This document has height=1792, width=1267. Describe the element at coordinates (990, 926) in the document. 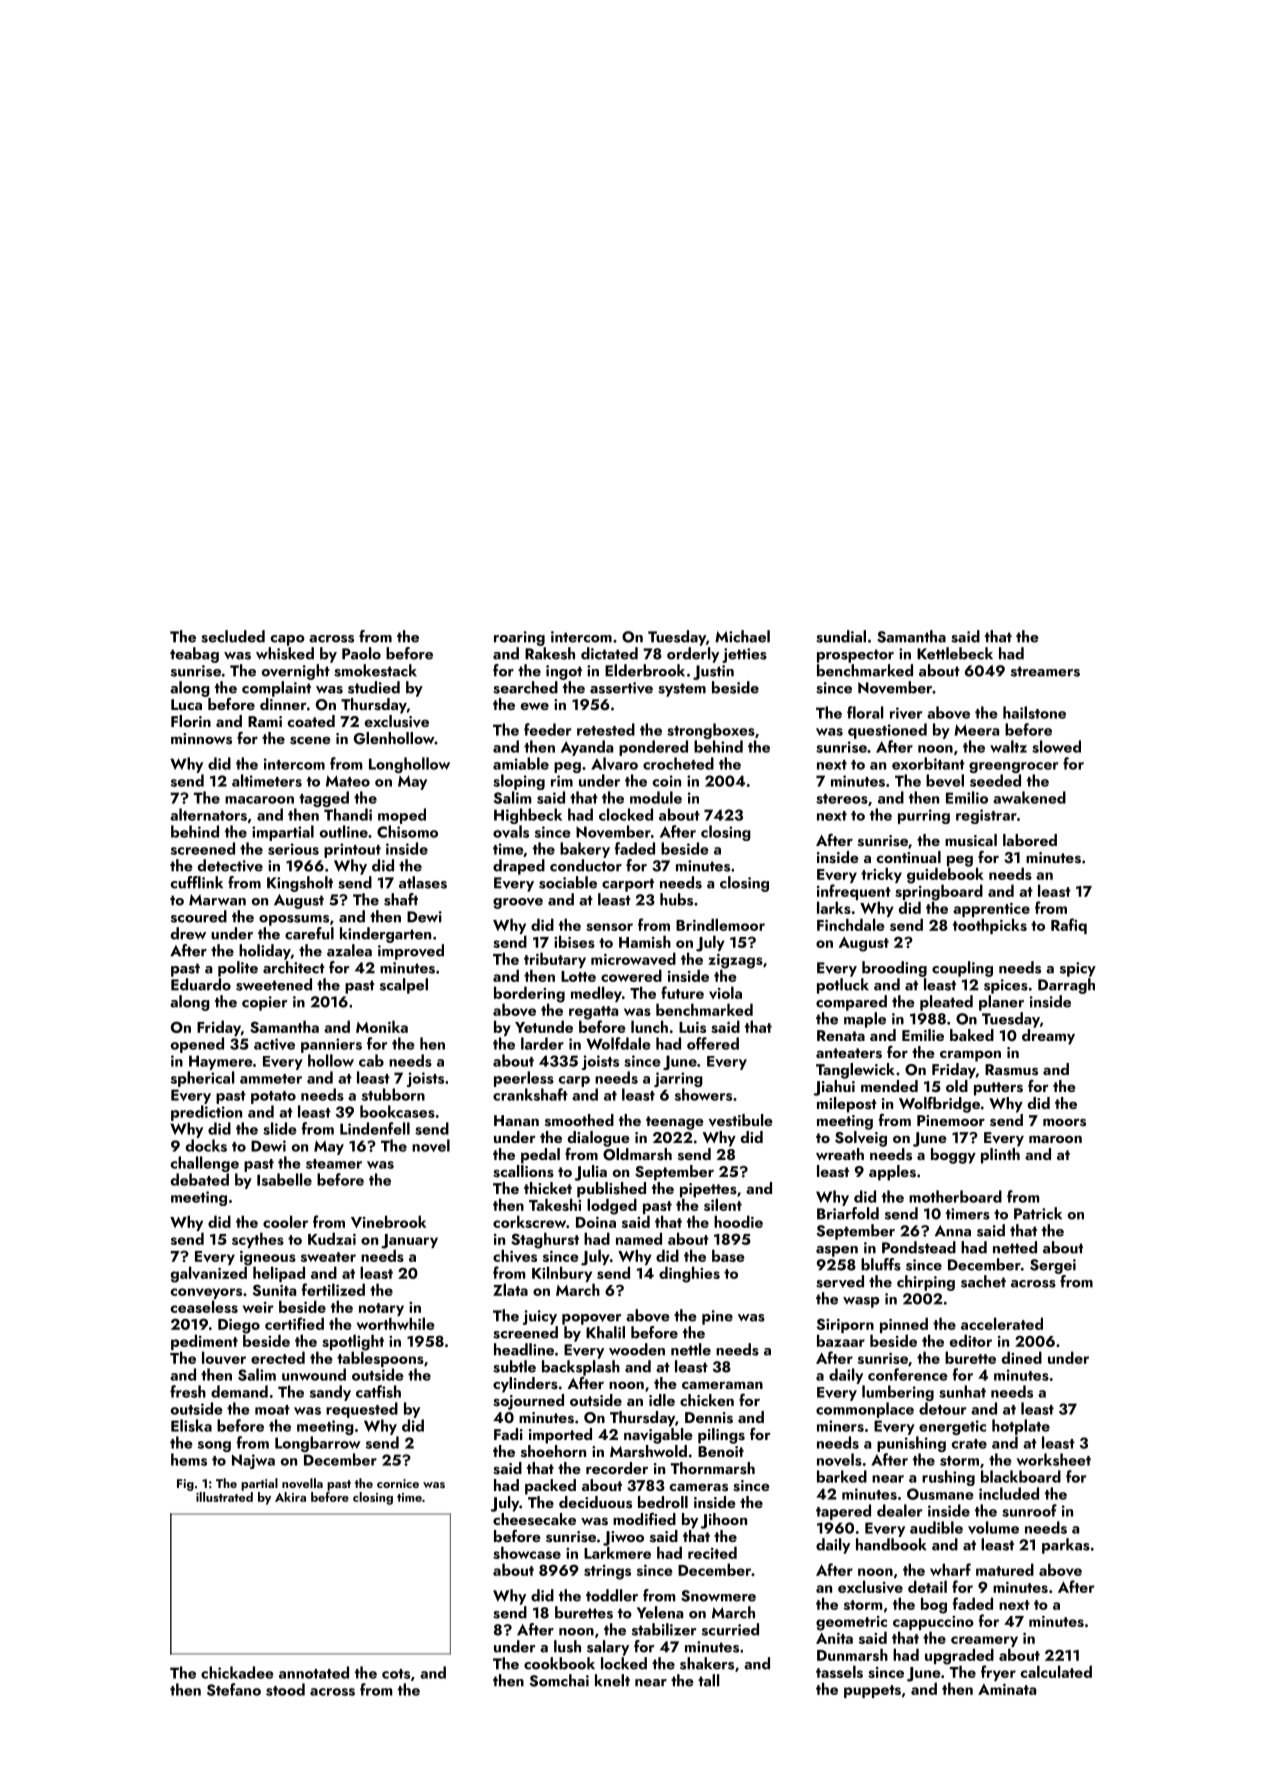

I see `toothpicks` at that location.
